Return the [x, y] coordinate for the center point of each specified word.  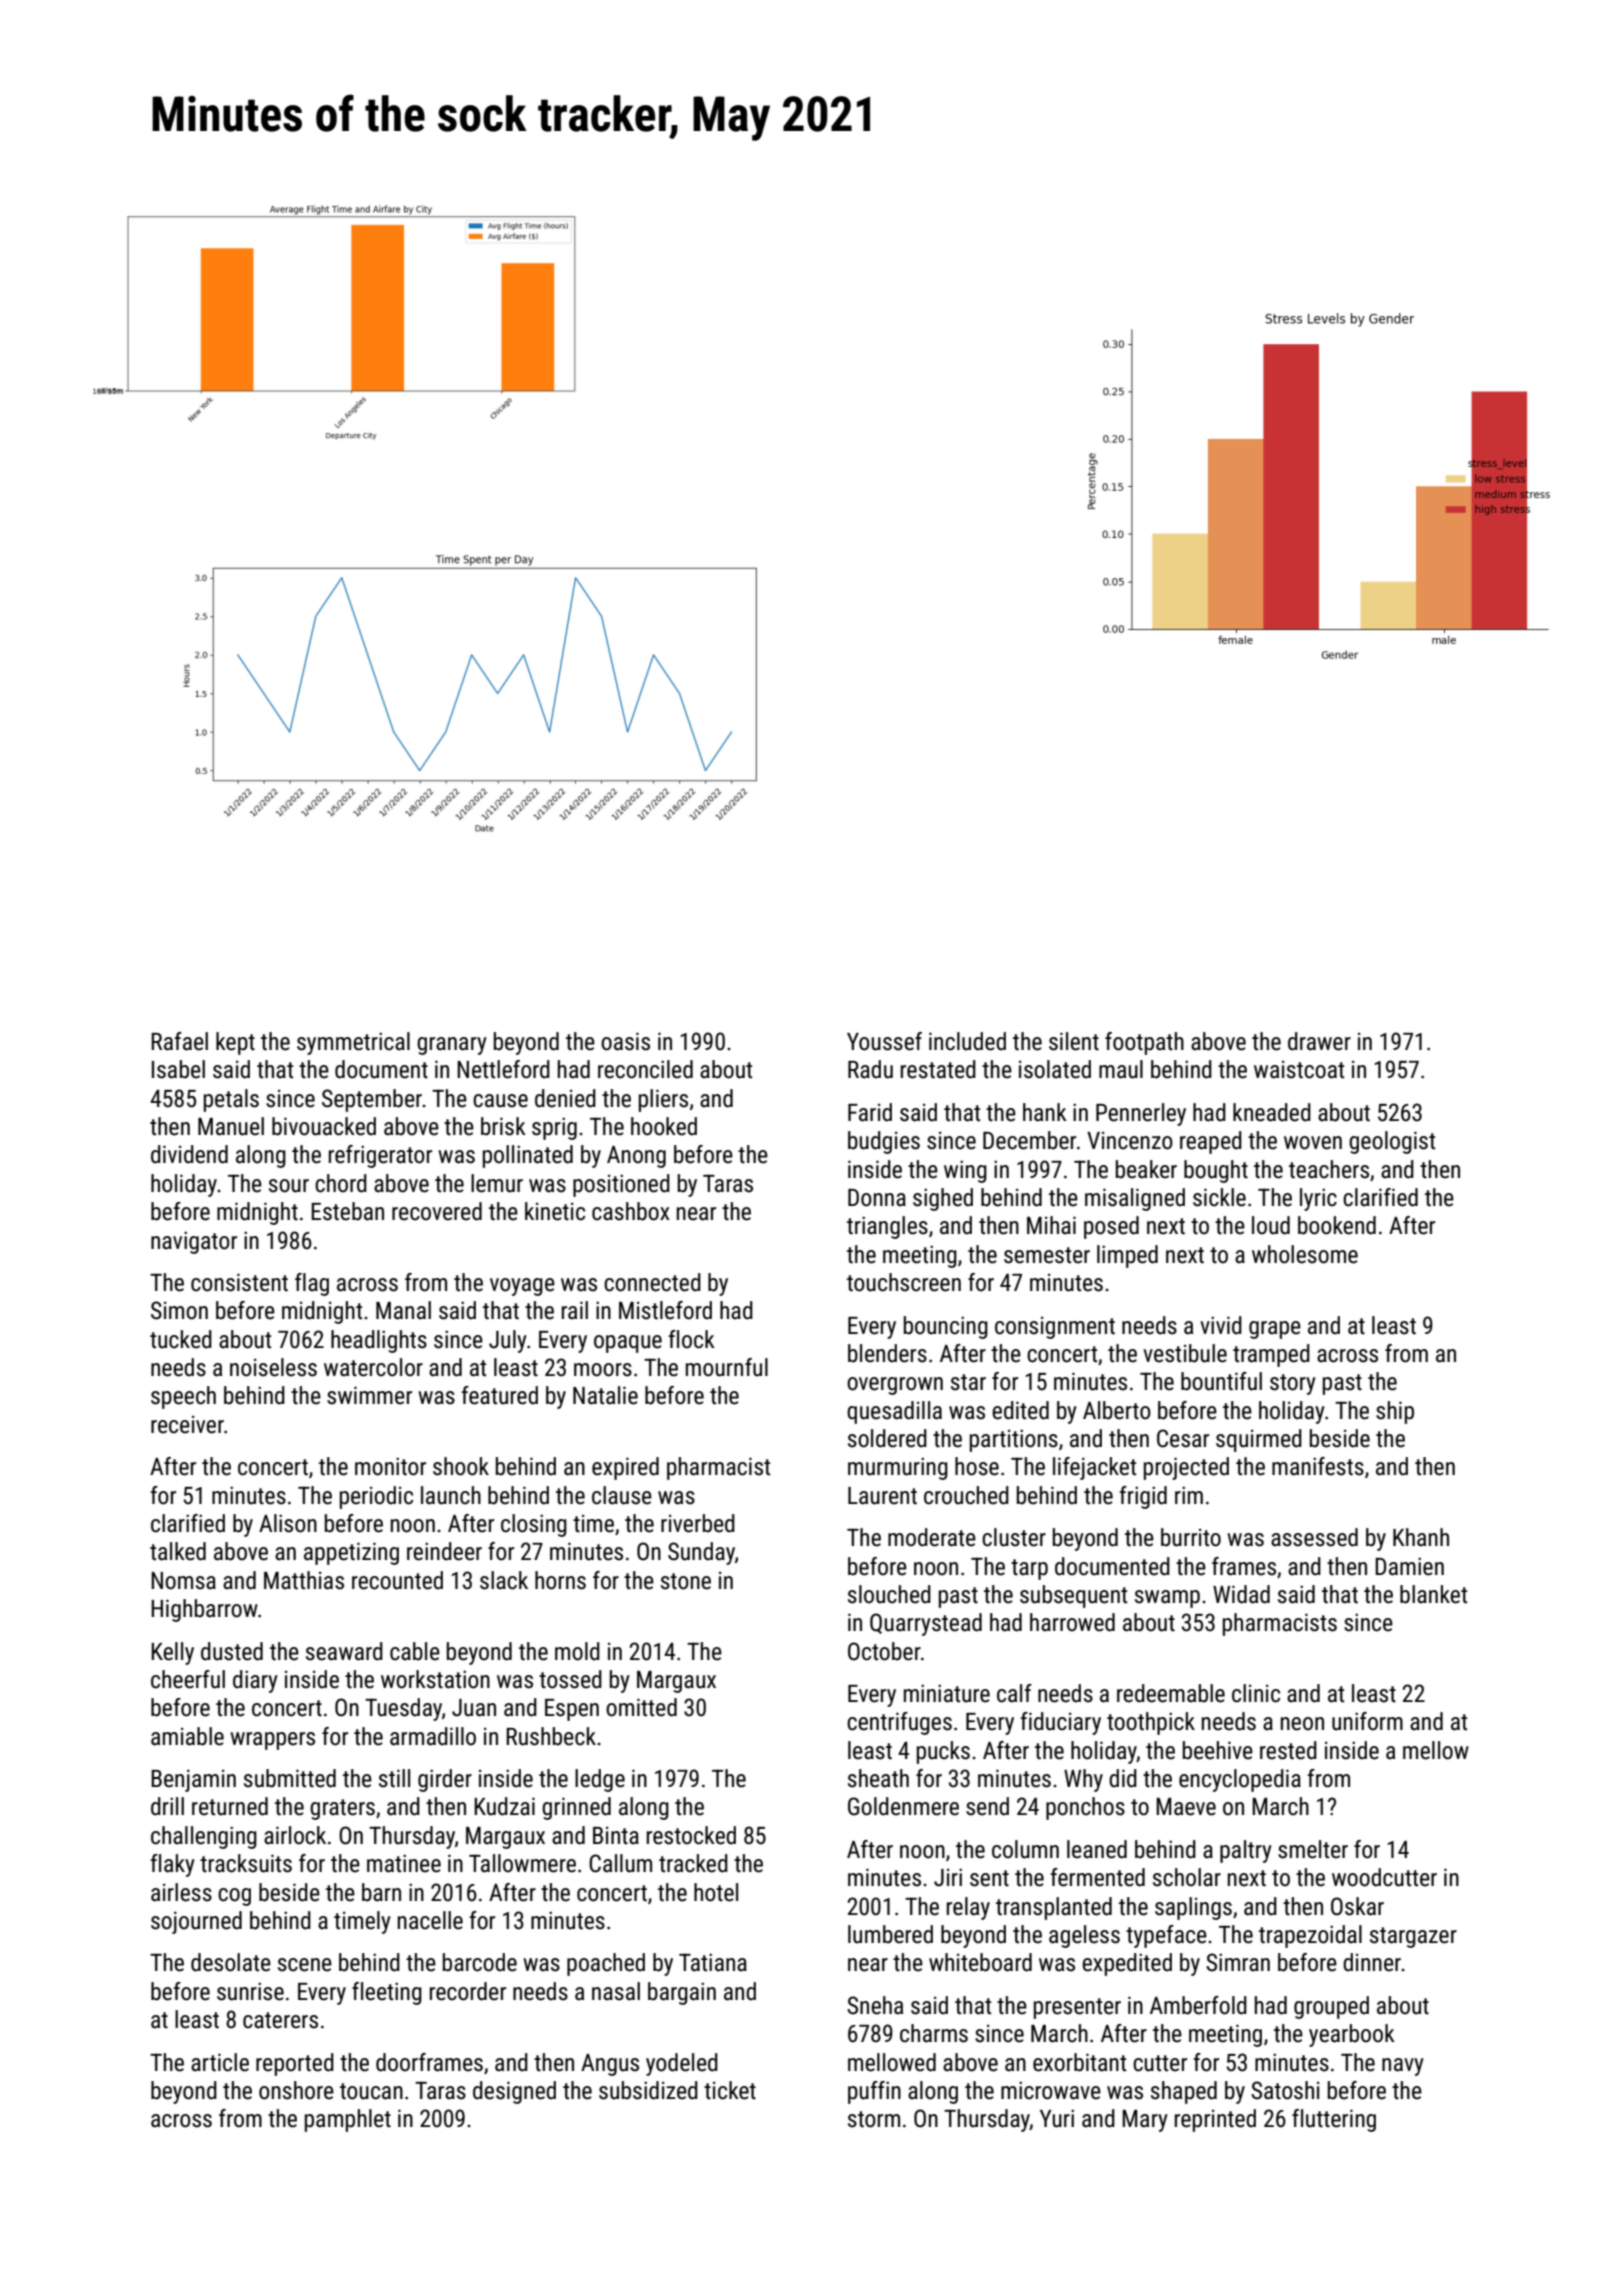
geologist [1392, 1142]
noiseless [273, 1367]
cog [234, 1897]
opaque [628, 1344]
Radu [870, 1069]
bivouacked [324, 1126]
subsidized [648, 2090]
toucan [371, 2091]
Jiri [948, 1877]
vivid [1221, 1325]
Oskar [1357, 1906]
